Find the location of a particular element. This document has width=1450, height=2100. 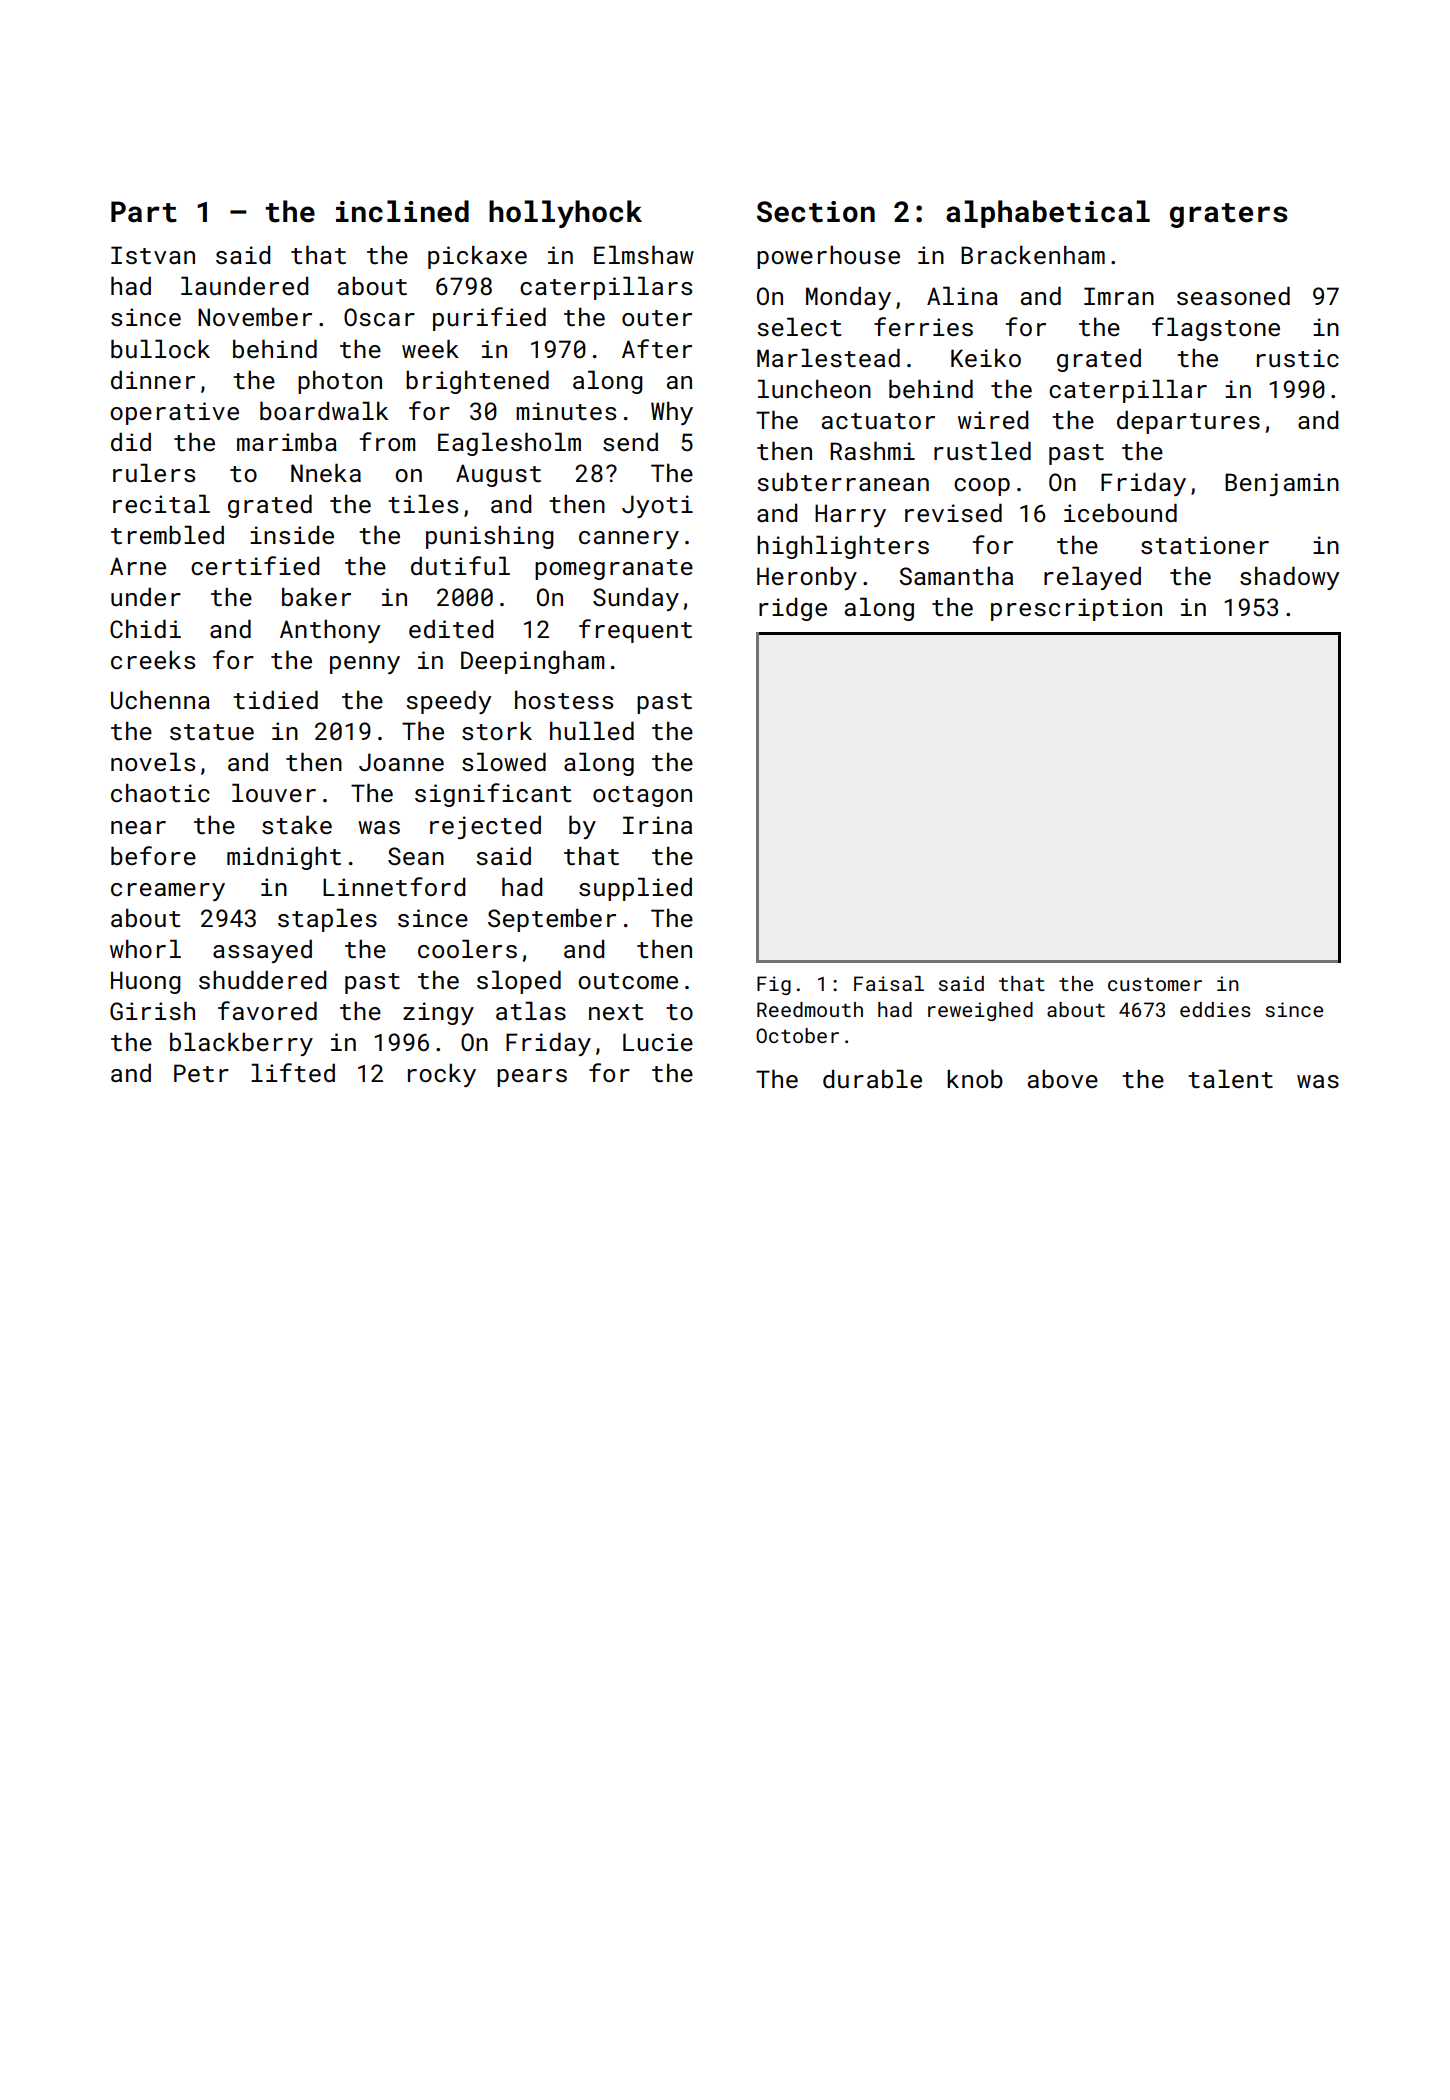

edited is located at coordinates (451, 628).
